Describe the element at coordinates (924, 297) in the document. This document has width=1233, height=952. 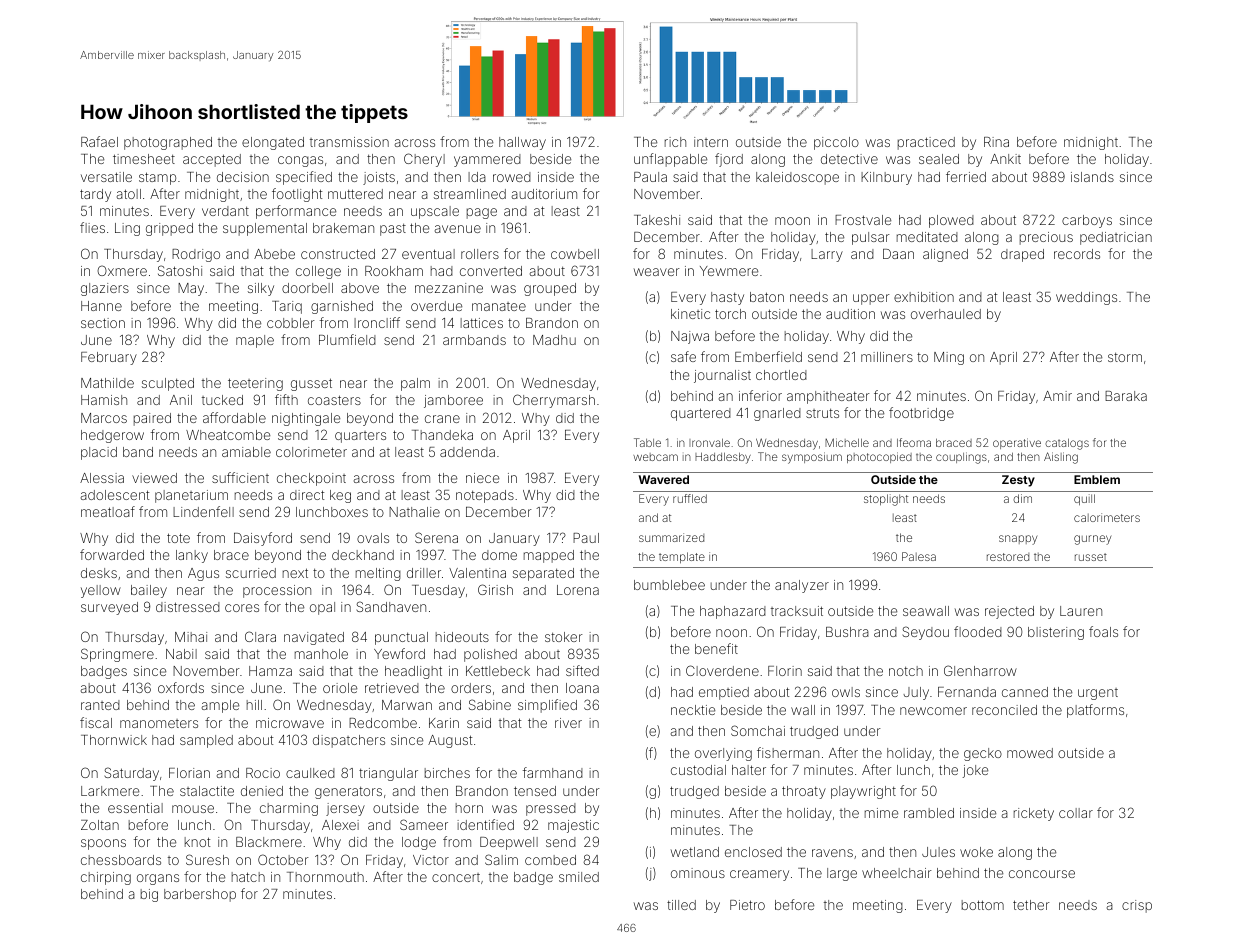
I see `exhibition` at that location.
